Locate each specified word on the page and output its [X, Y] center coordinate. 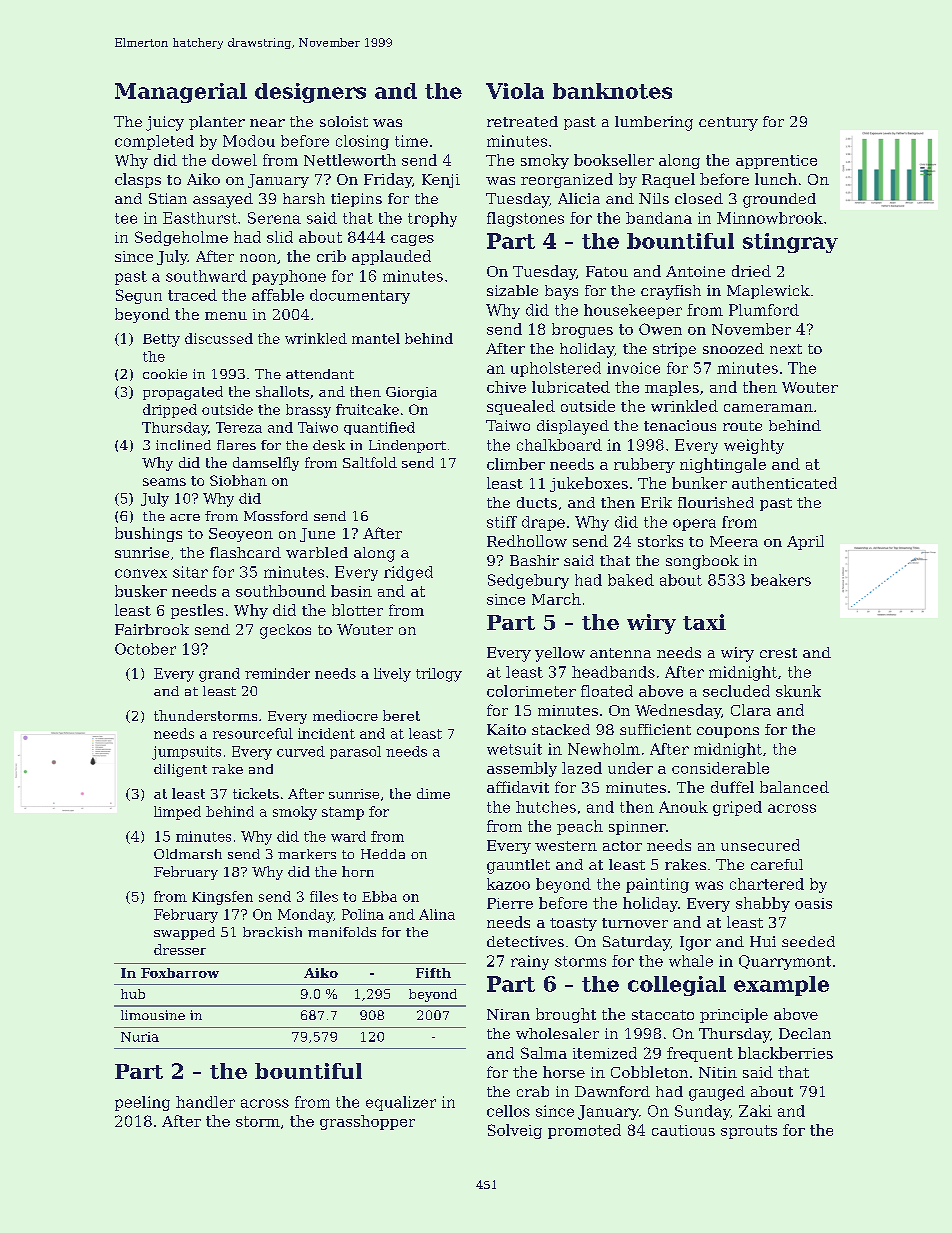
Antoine [695, 271]
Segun [139, 296]
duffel [732, 787]
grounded [779, 200]
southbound [281, 591]
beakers [781, 580]
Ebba [379, 896]
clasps [138, 180]
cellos [508, 1111]
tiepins [356, 200]
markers [307, 854]
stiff [502, 522]
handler [205, 1102]
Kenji [441, 181]
